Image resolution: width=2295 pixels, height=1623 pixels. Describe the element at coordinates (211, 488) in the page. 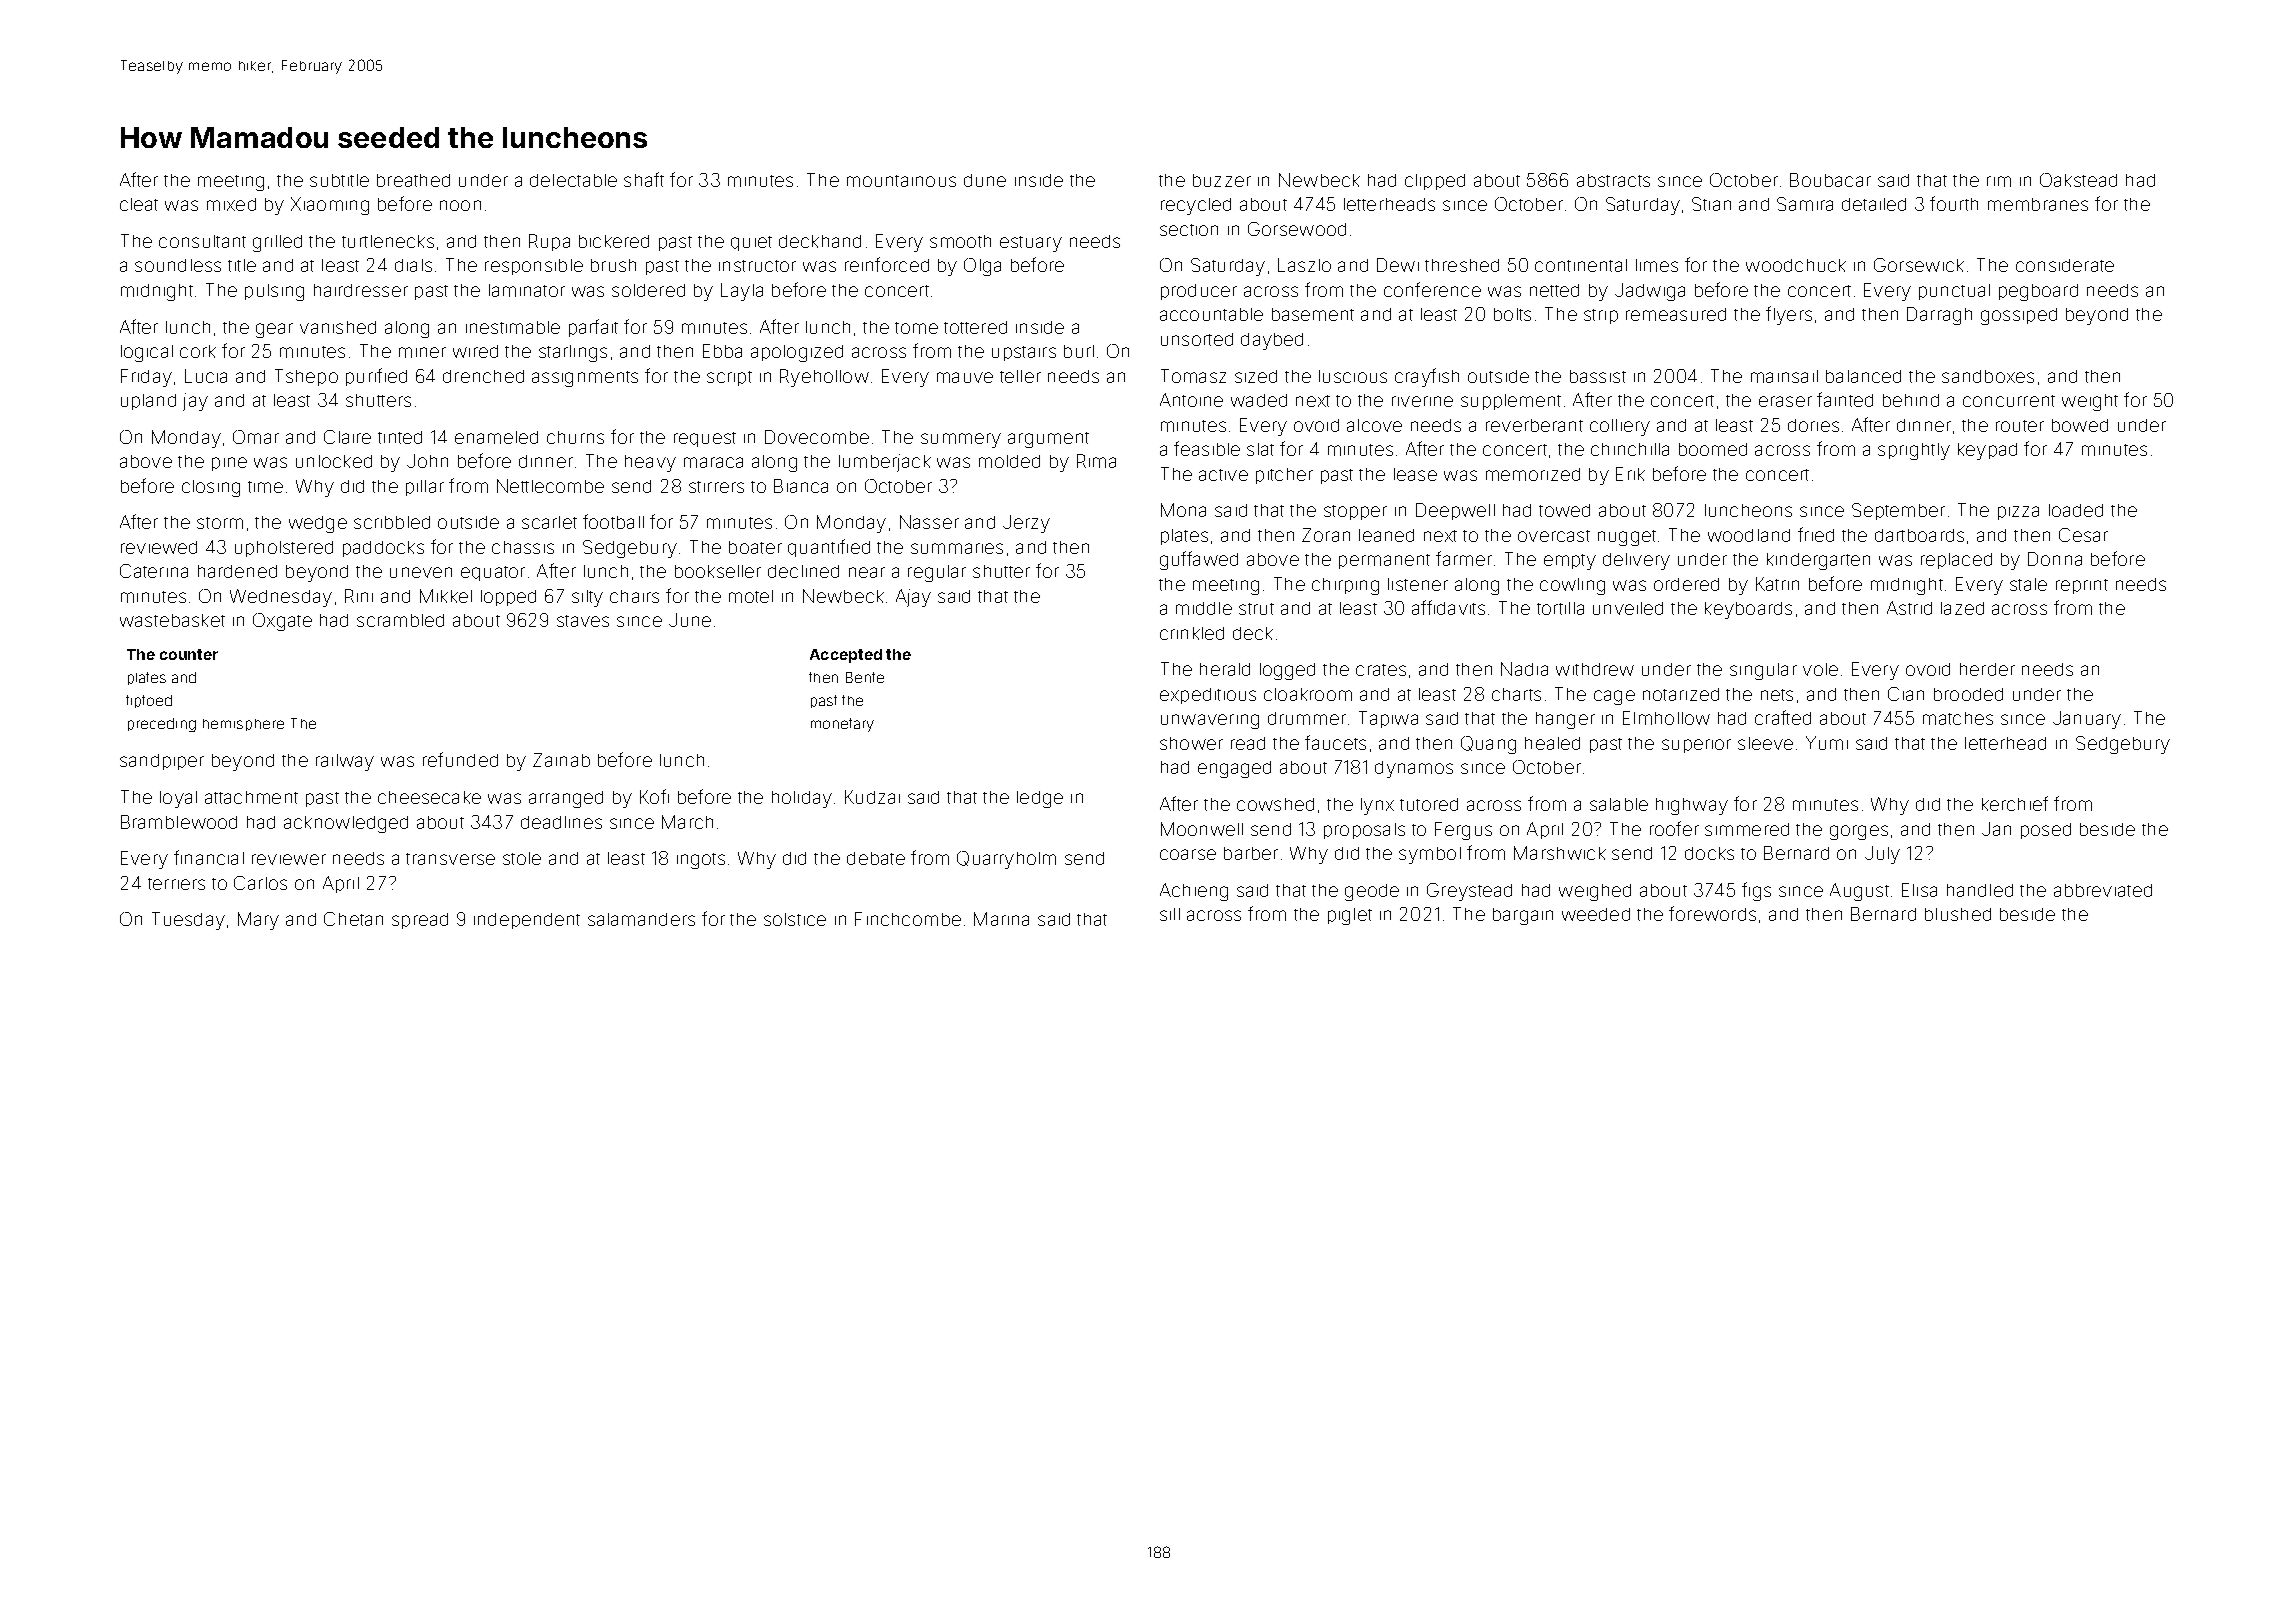

I see `closing` at that location.
